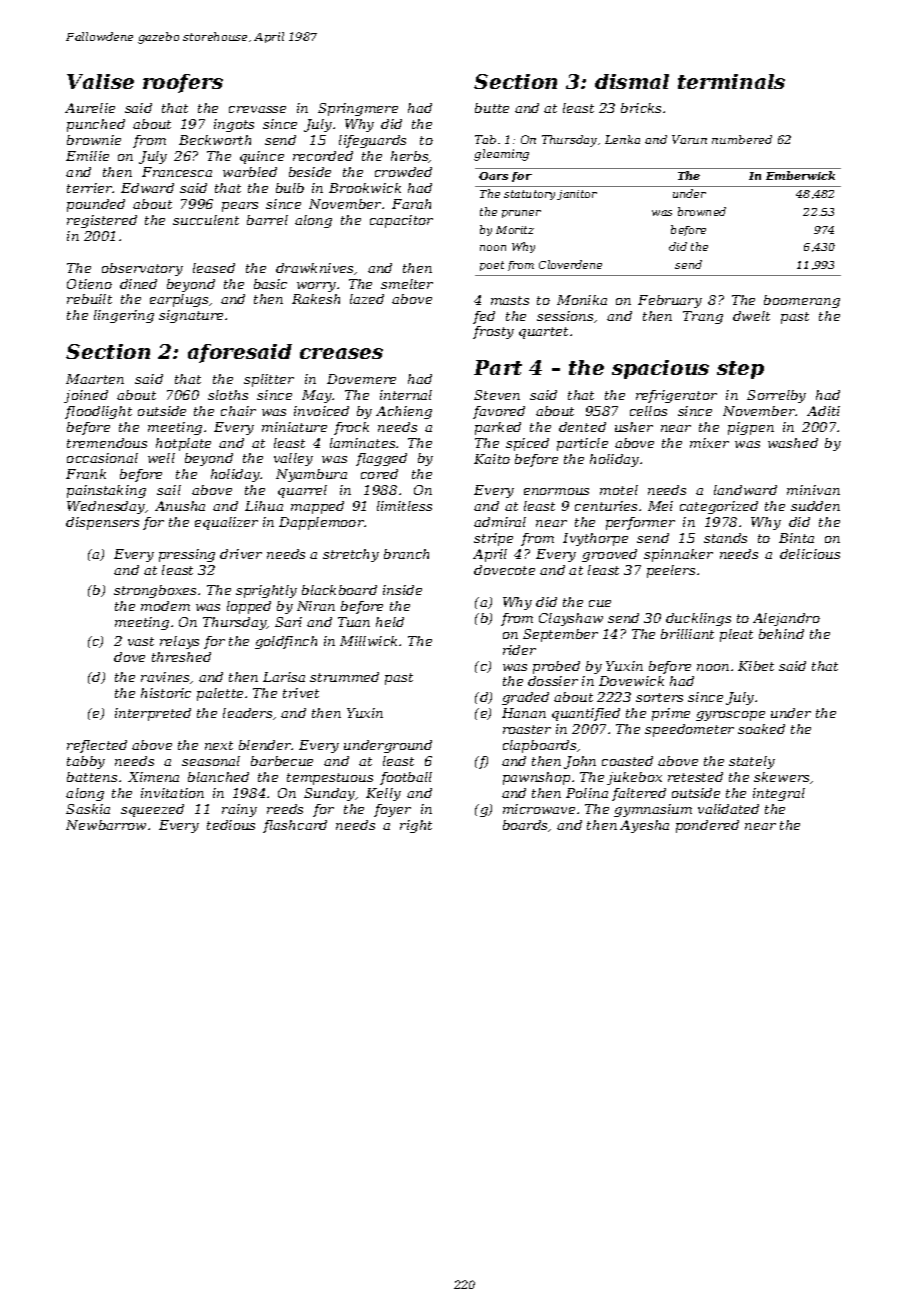 The width and height of the image is (908, 1316). Describe the element at coordinates (492, 459) in the image. I see `Kaito` at that location.
